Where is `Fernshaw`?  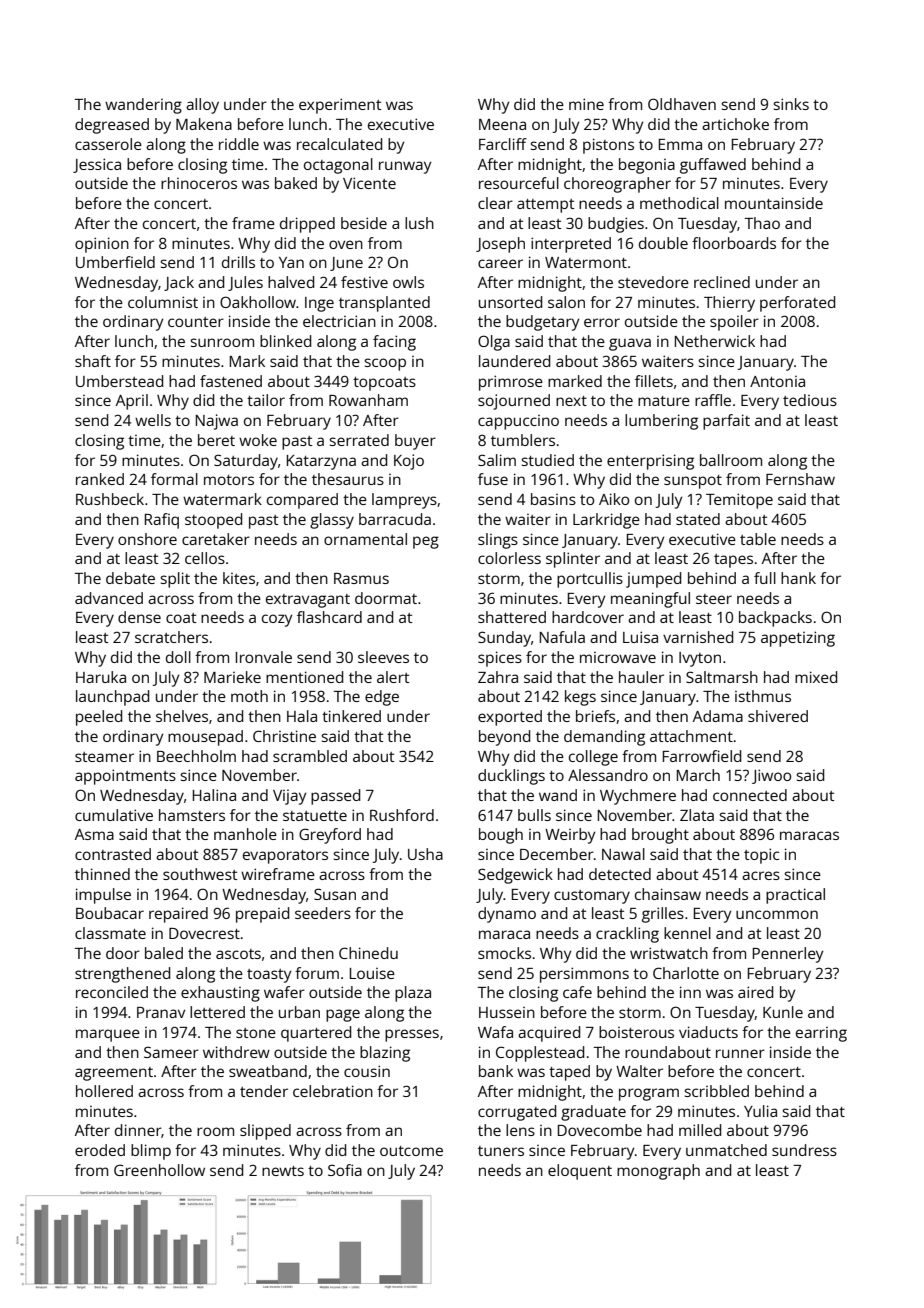
Fernshaw is located at coordinates (800, 479).
